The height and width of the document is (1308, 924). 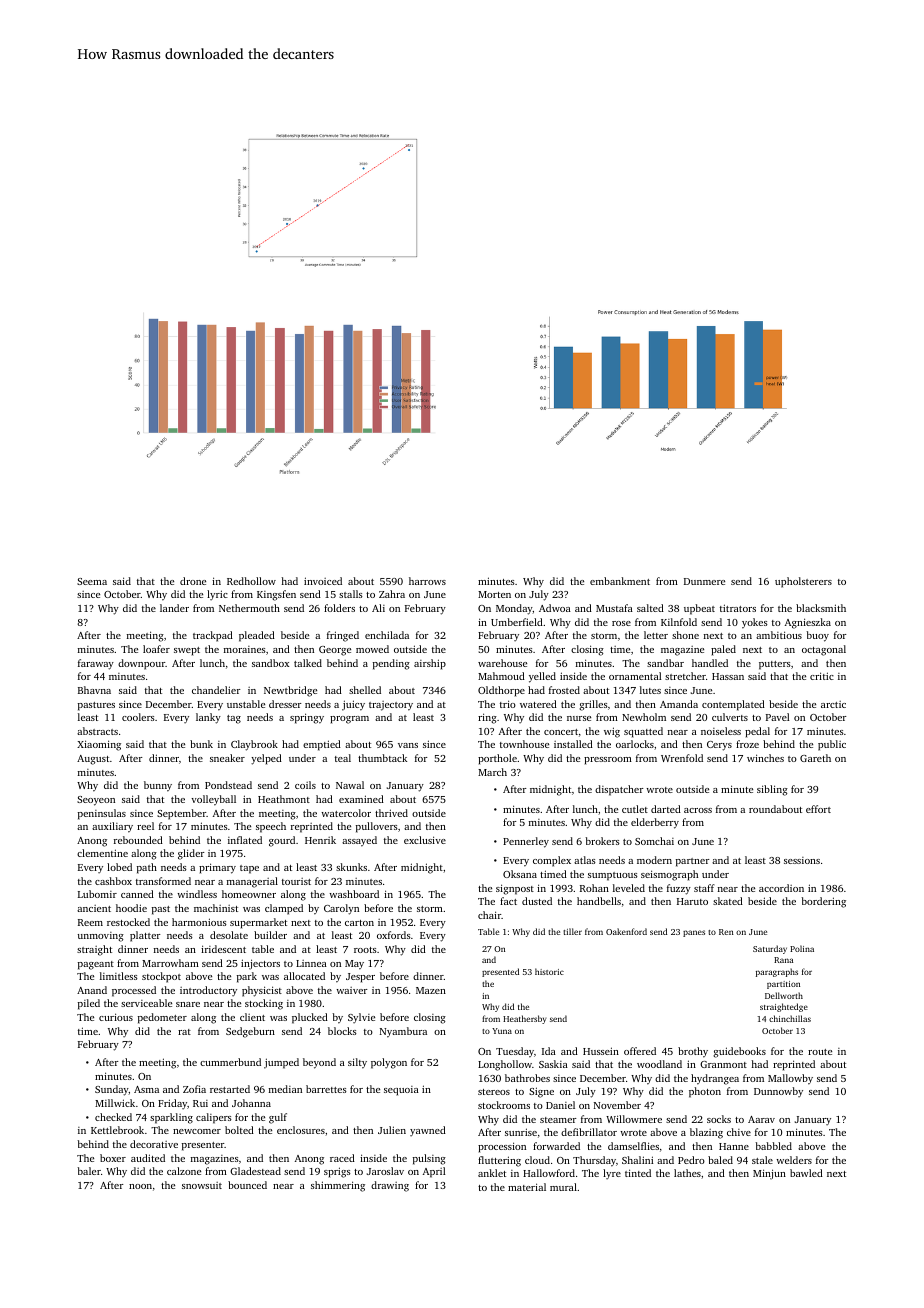 I want to click on panes, so click(x=694, y=933).
